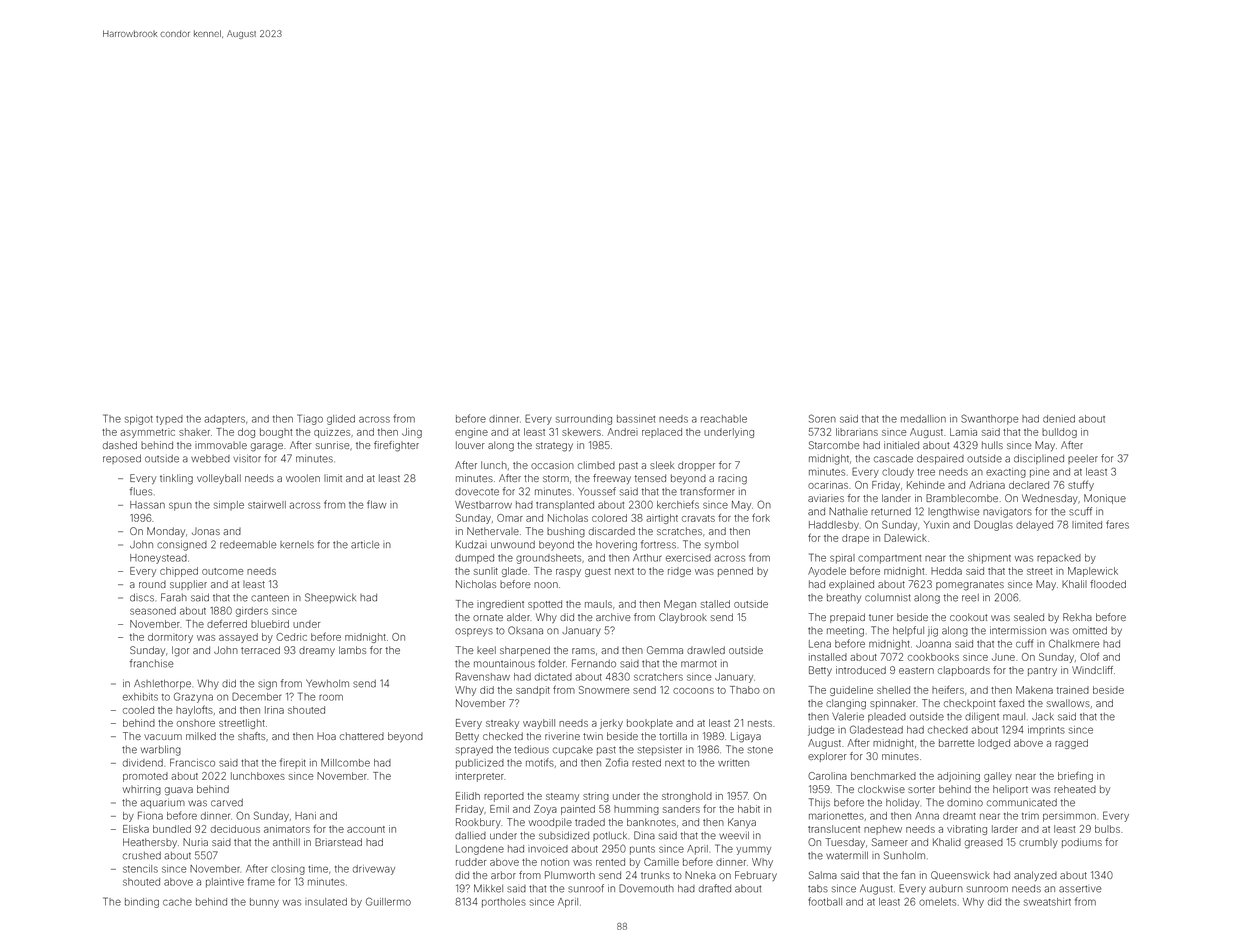 The width and height of the image is (1233, 952). What do you see at coordinates (992, 445) in the image?
I see `hulls` at bounding box center [992, 445].
